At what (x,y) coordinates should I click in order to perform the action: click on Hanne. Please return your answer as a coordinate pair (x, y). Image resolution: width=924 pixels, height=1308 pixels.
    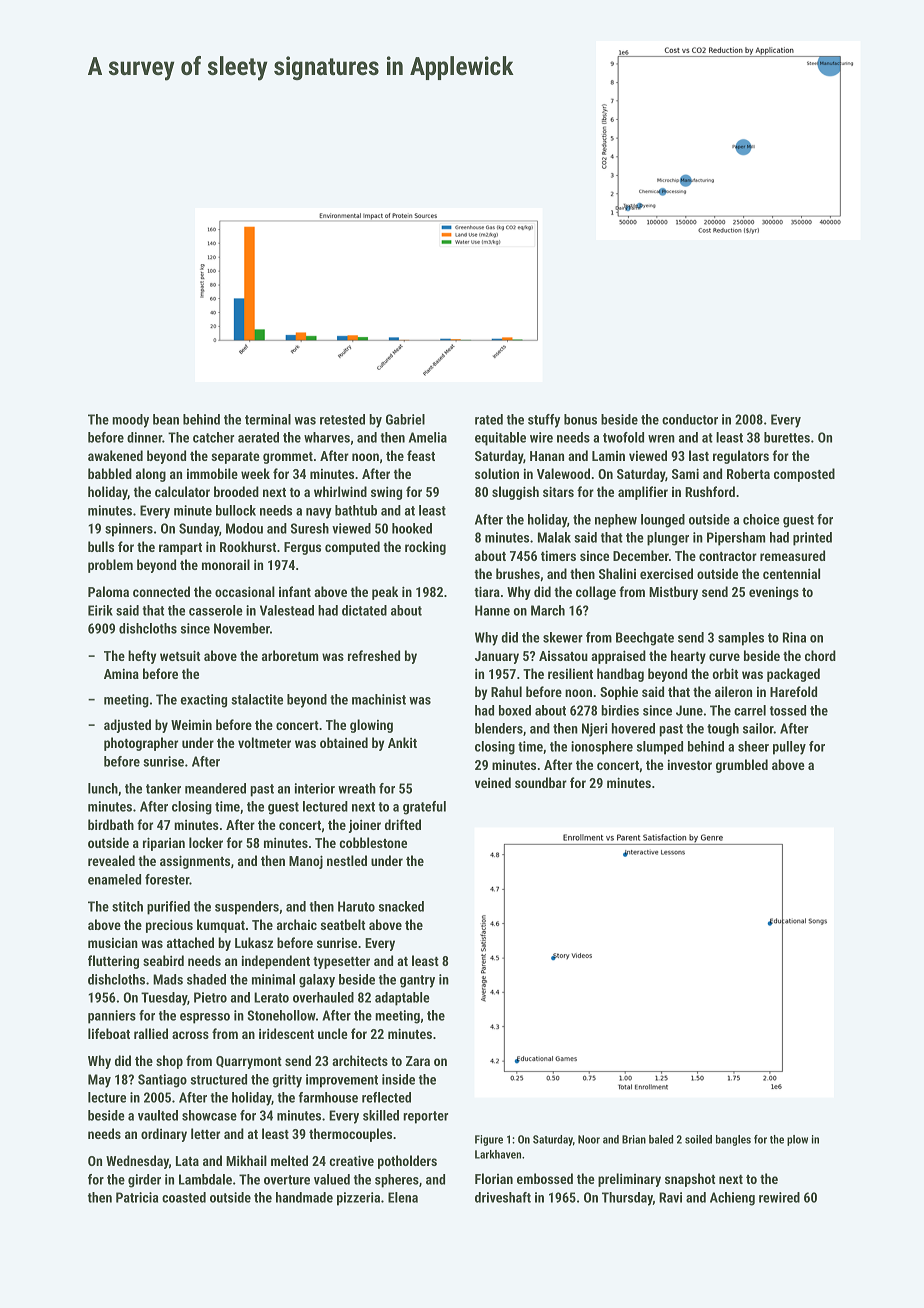
    Looking at the image, I should click on (492, 610).
